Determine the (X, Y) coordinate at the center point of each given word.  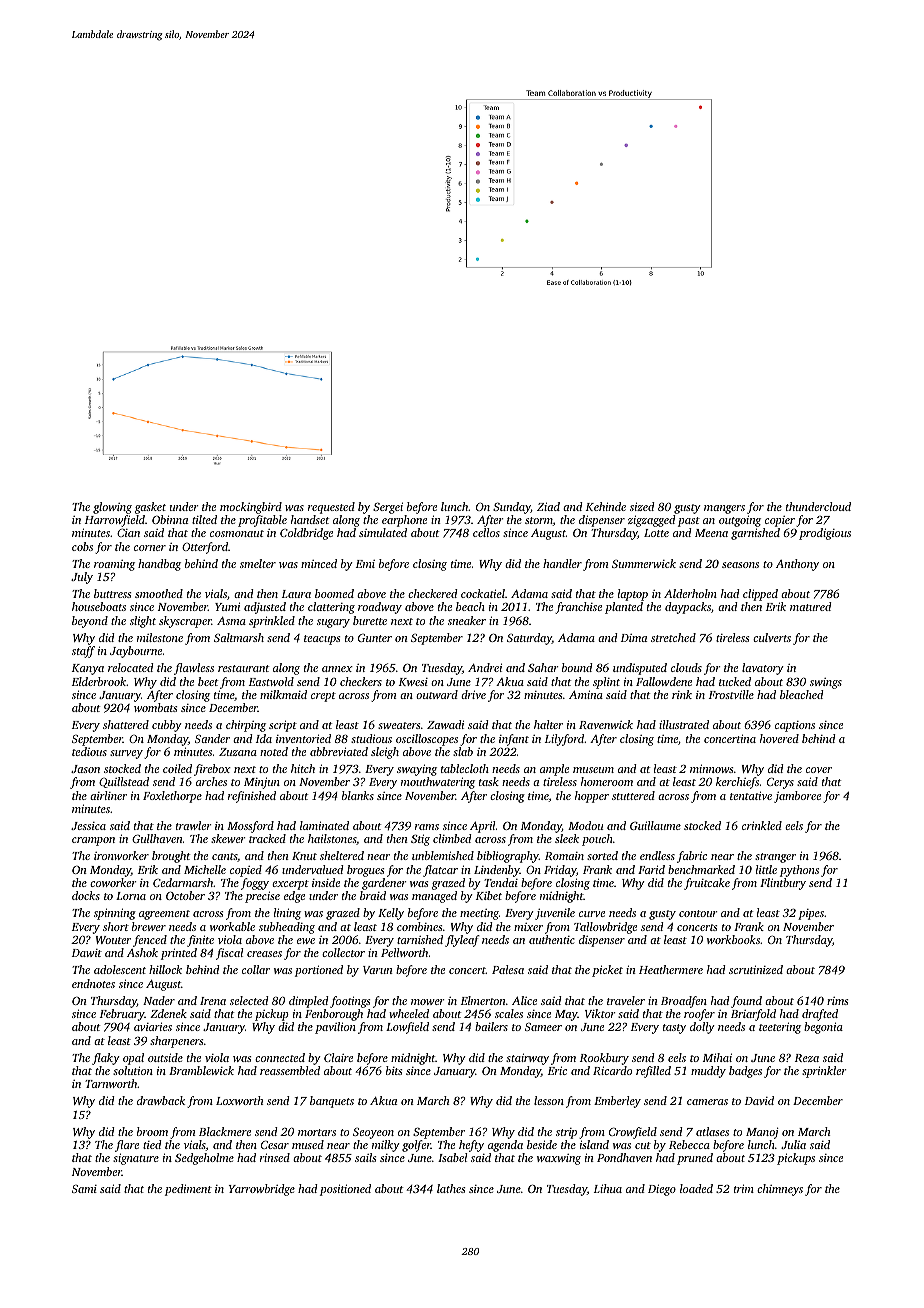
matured (810, 606)
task (489, 781)
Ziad (548, 506)
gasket (150, 508)
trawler (194, 825)
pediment (188, 1190)
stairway (527, 1059)
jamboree (797, 797)
